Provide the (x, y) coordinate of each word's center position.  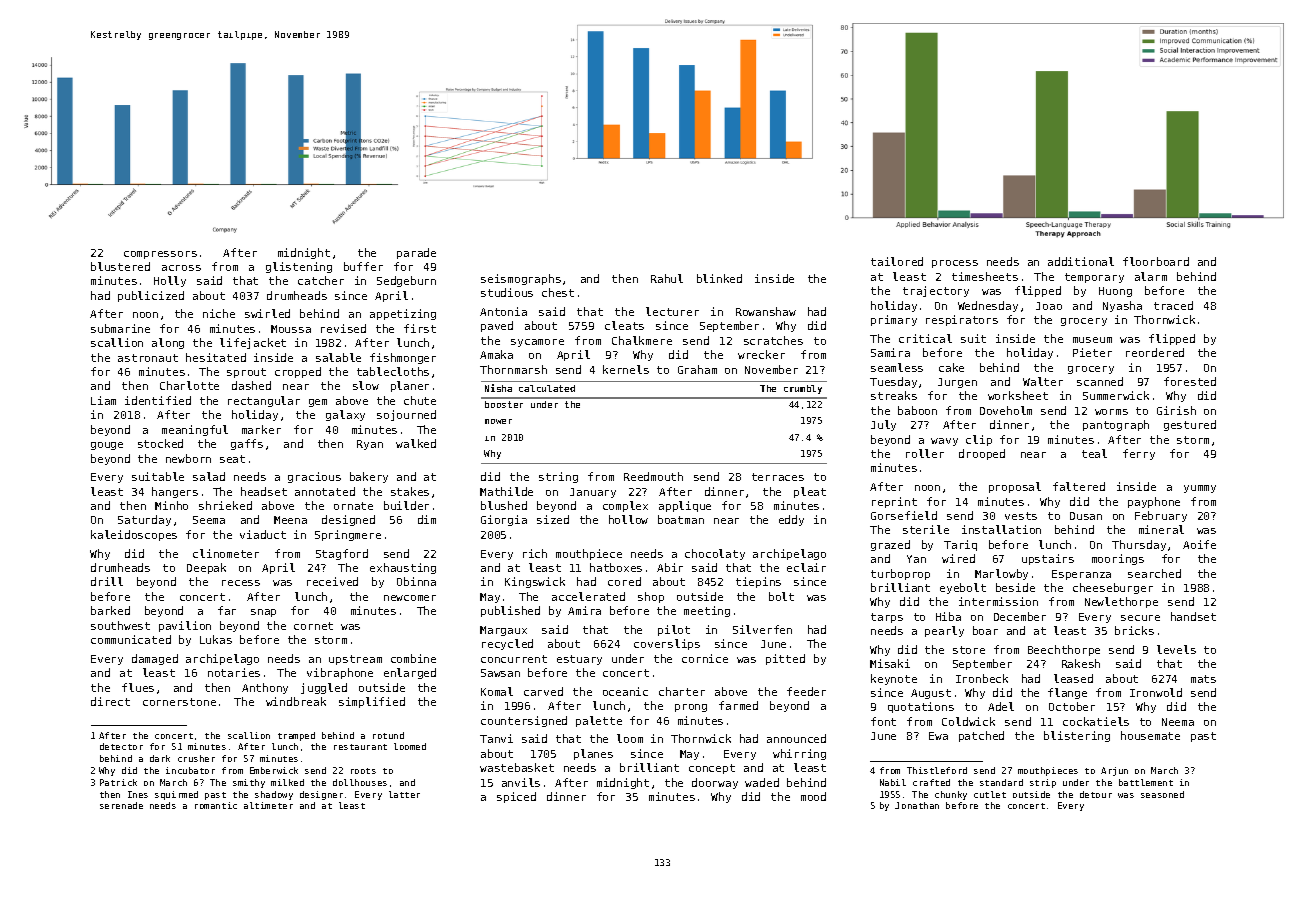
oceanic (625, 691)
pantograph (1116, 425)
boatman (681, 519)
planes (593, 754)
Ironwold (1156, 692)
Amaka (496, 354)
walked (416, 443)
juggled (324, 688)
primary (894, 320)
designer (321, 795)
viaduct (263, 534)
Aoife (1199, 544)
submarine (120, 328)
